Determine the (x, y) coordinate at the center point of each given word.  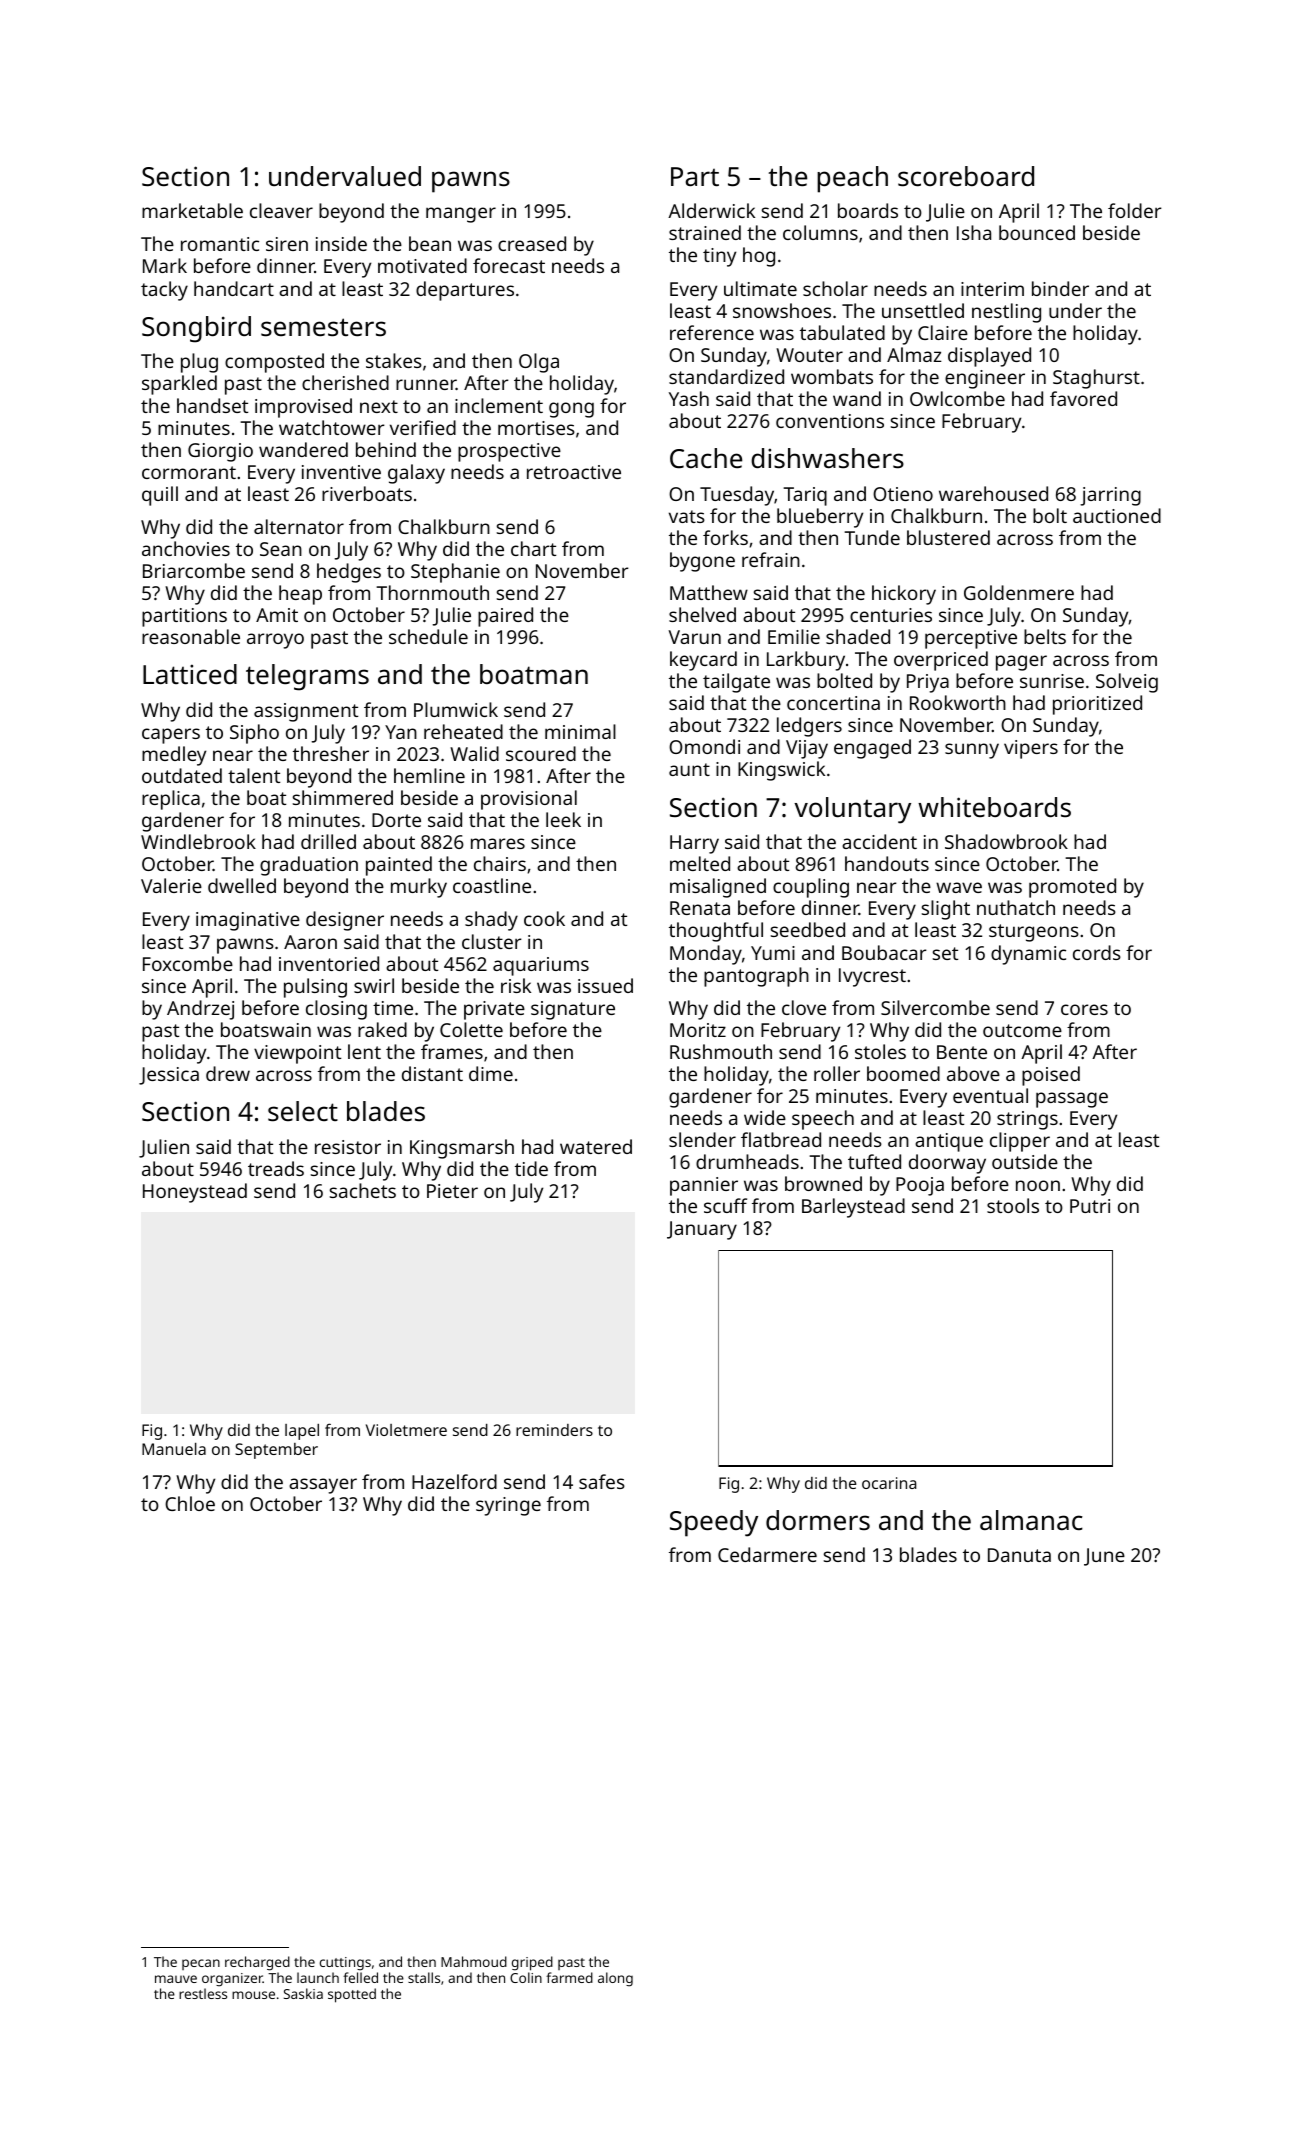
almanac (1031, 1520)
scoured (541, 753)
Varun (694, 637)
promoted (1072, 888)
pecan (201, 1964)
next (379, 406)
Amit (277, 615)
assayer (323, 1486)
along (615, 1979)
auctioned (1117, 515)
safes (602, 1481)
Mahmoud (474, 1961)
